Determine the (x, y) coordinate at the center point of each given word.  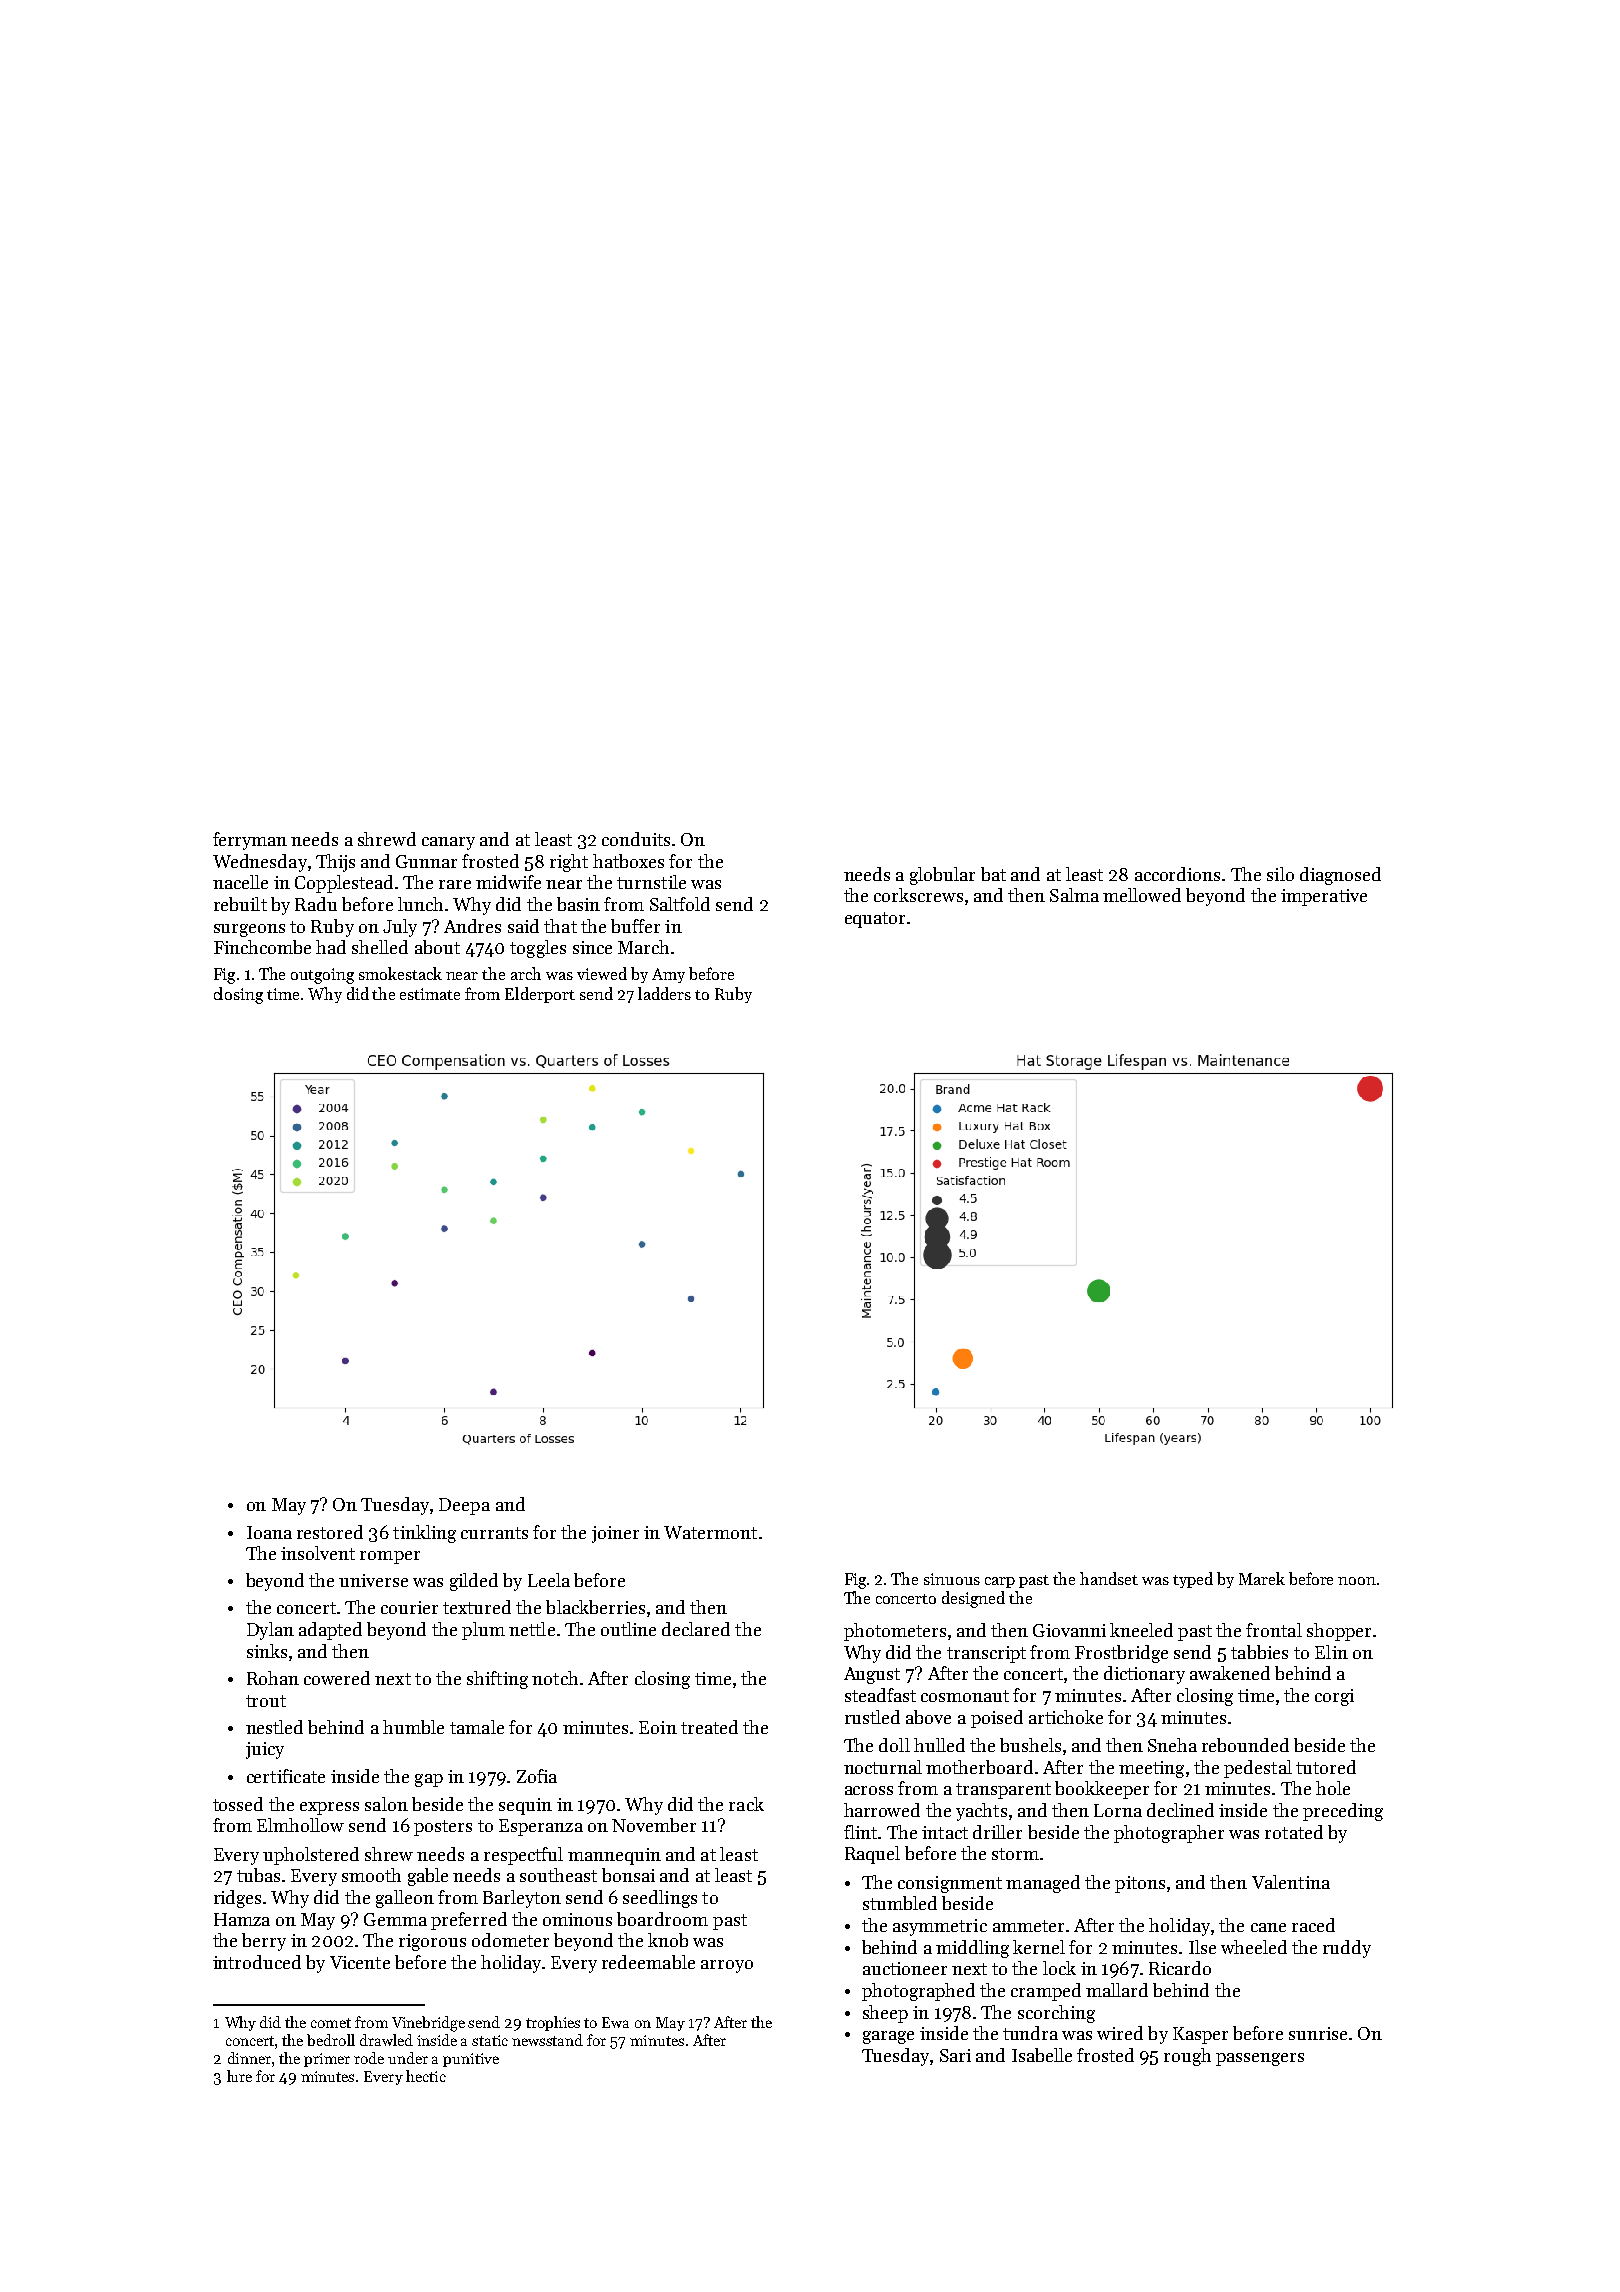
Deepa (464, 1506)
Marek (1262, 1578)
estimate (430, 994)
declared (696, 1629)
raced (1313, 1925)
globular (942, 876)
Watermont (710, 1532)
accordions (1177, 874)
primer (327, 2060)
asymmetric (940, 1927)
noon (1357, 1581)
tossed (238, 1804)
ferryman (250, 841)
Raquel (872, 1855)
